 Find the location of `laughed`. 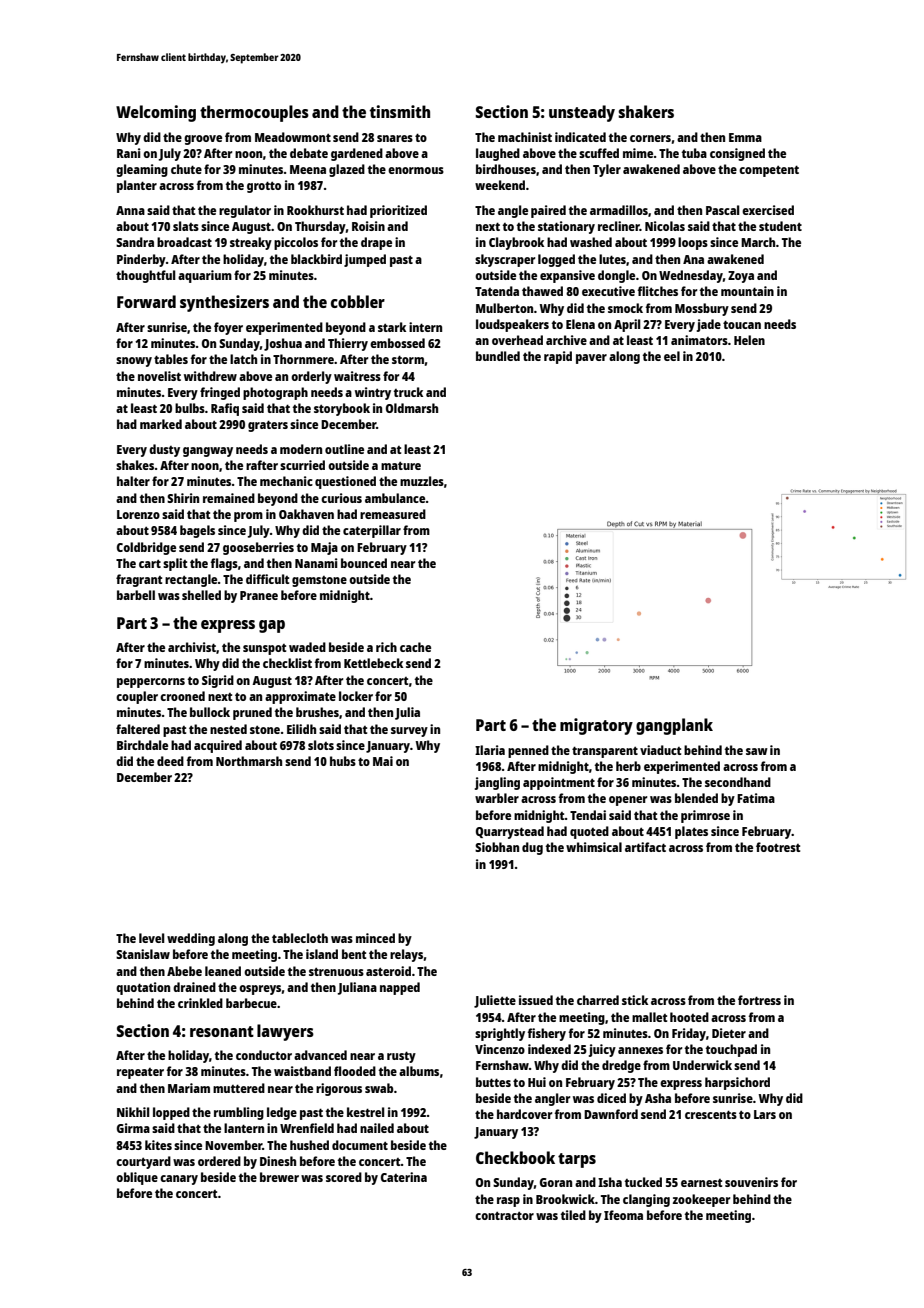

laughed is located at coordinates (498, 154).
